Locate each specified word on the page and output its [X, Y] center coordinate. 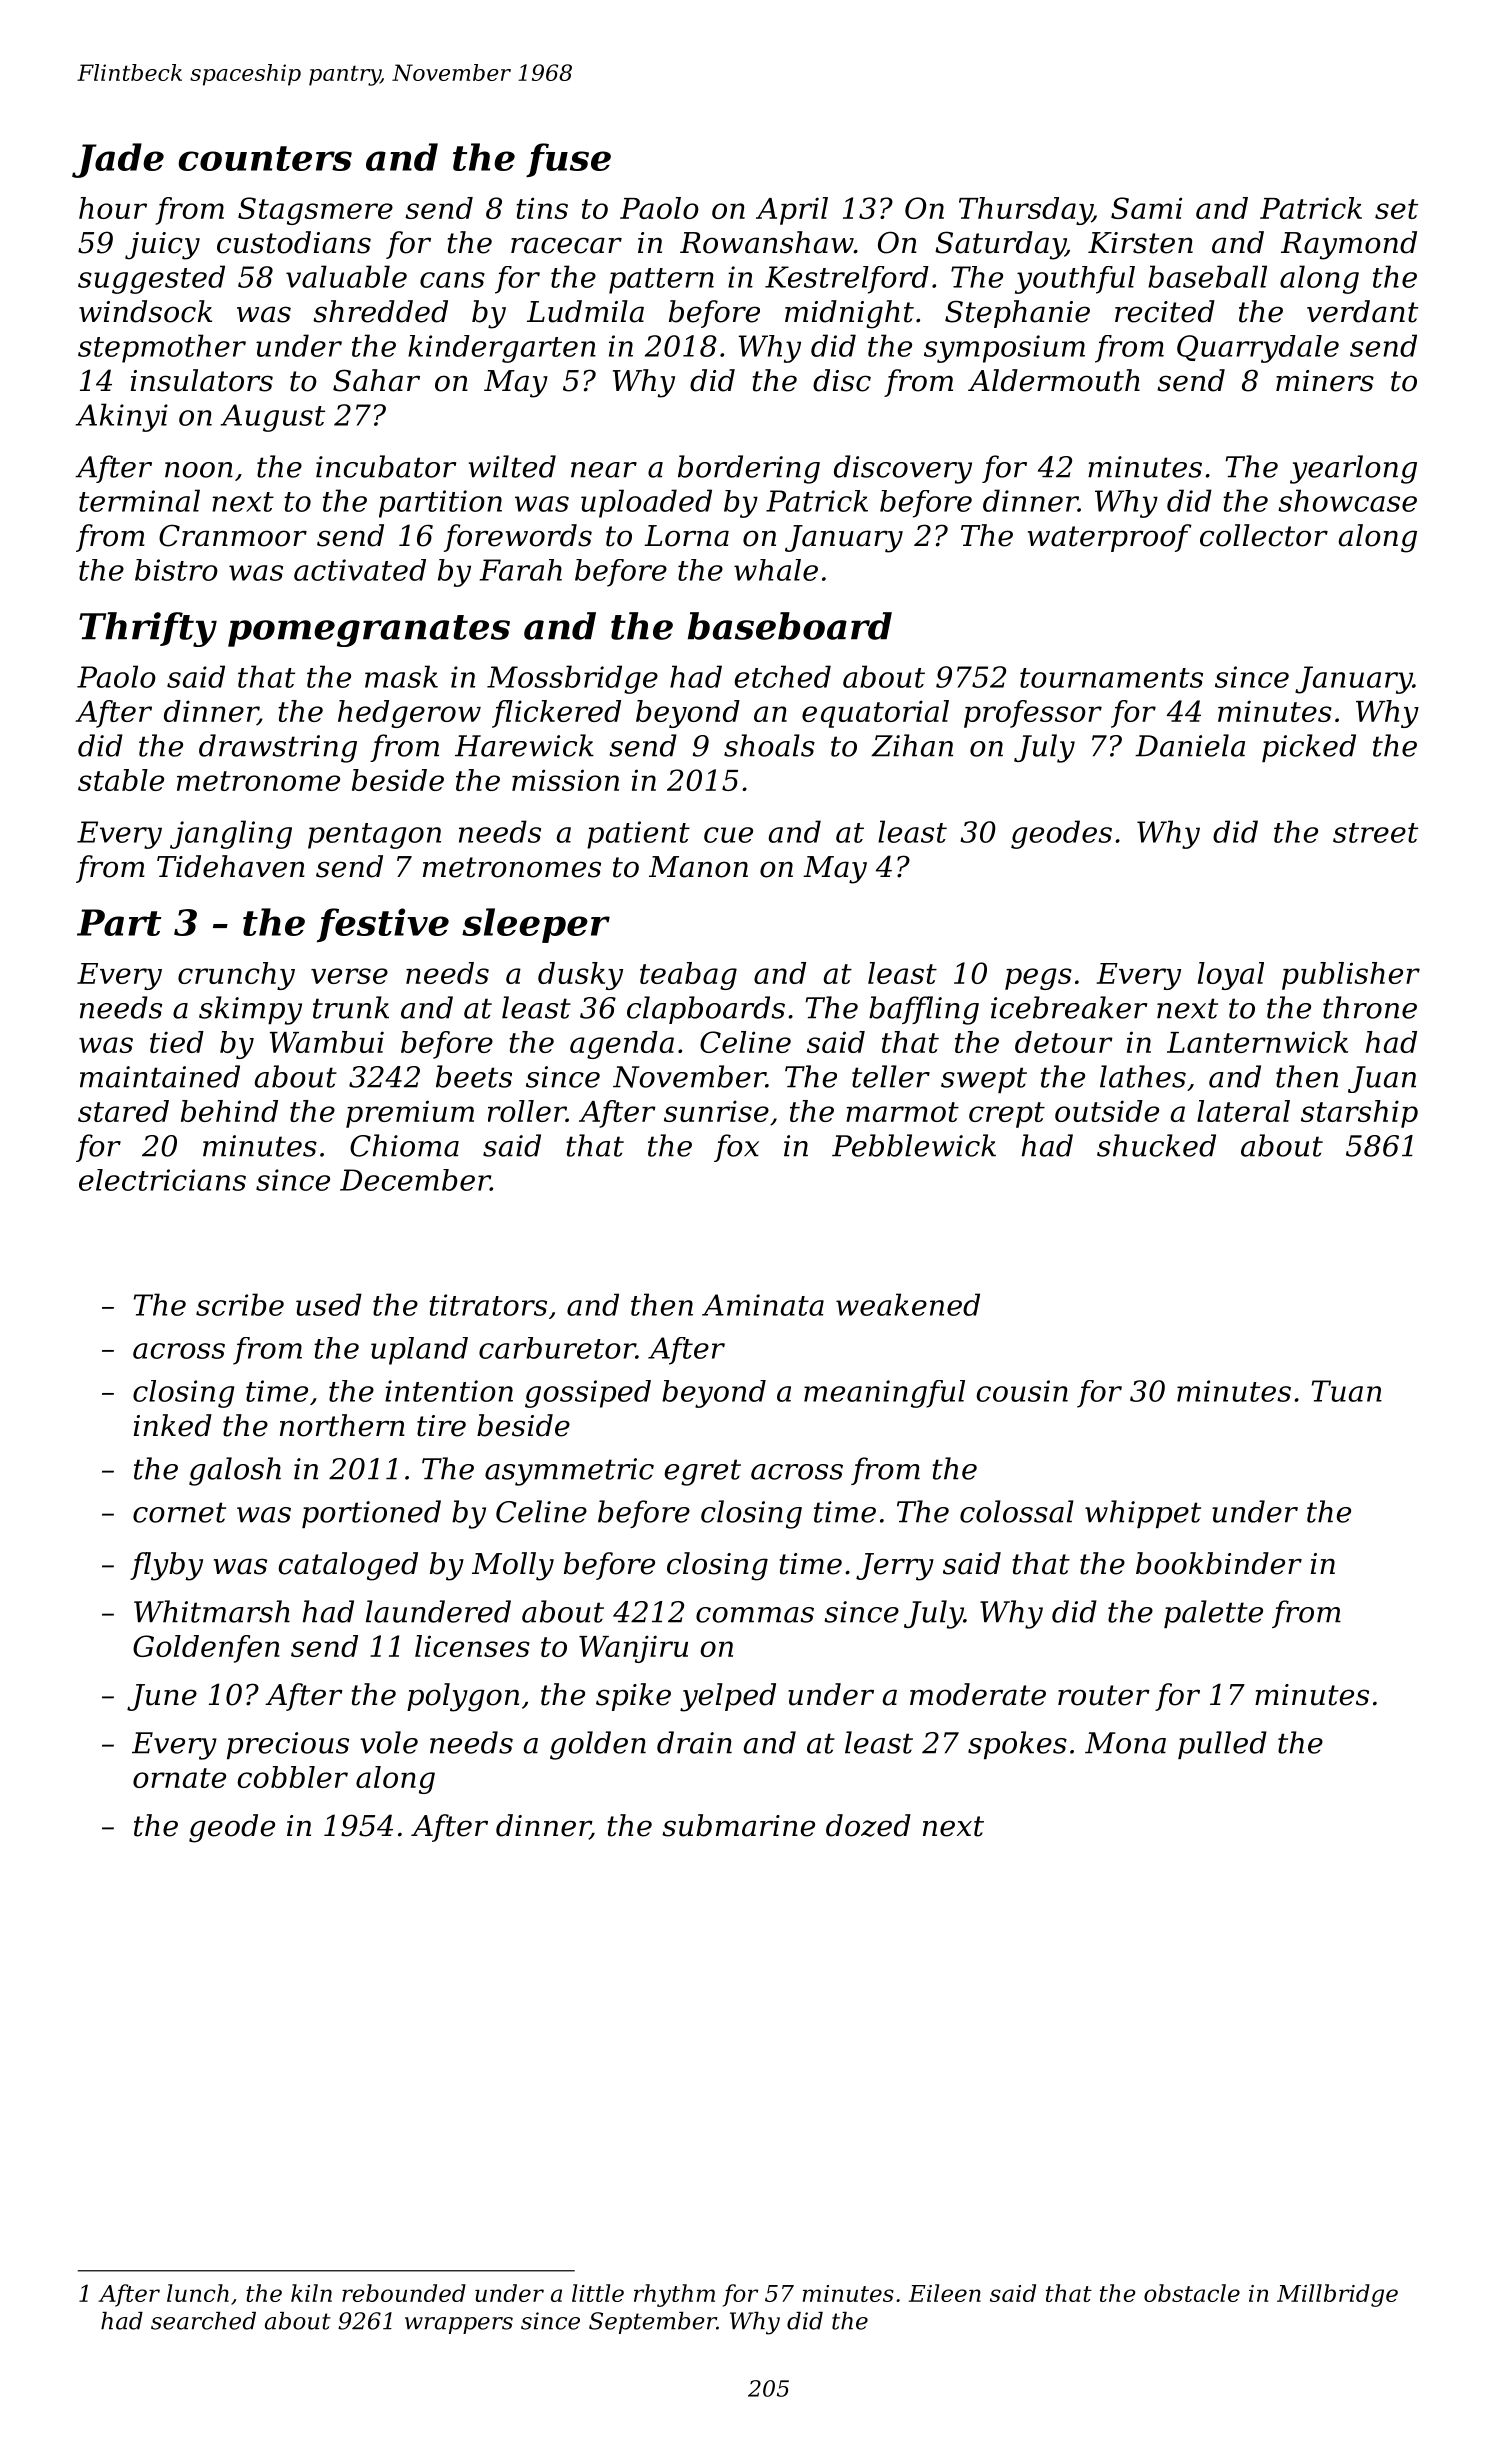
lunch [198, 2293]
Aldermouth [1054, 380]
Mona [1125, 1743]
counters [265, 158]
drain [694, 1742]
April [792, 211]
